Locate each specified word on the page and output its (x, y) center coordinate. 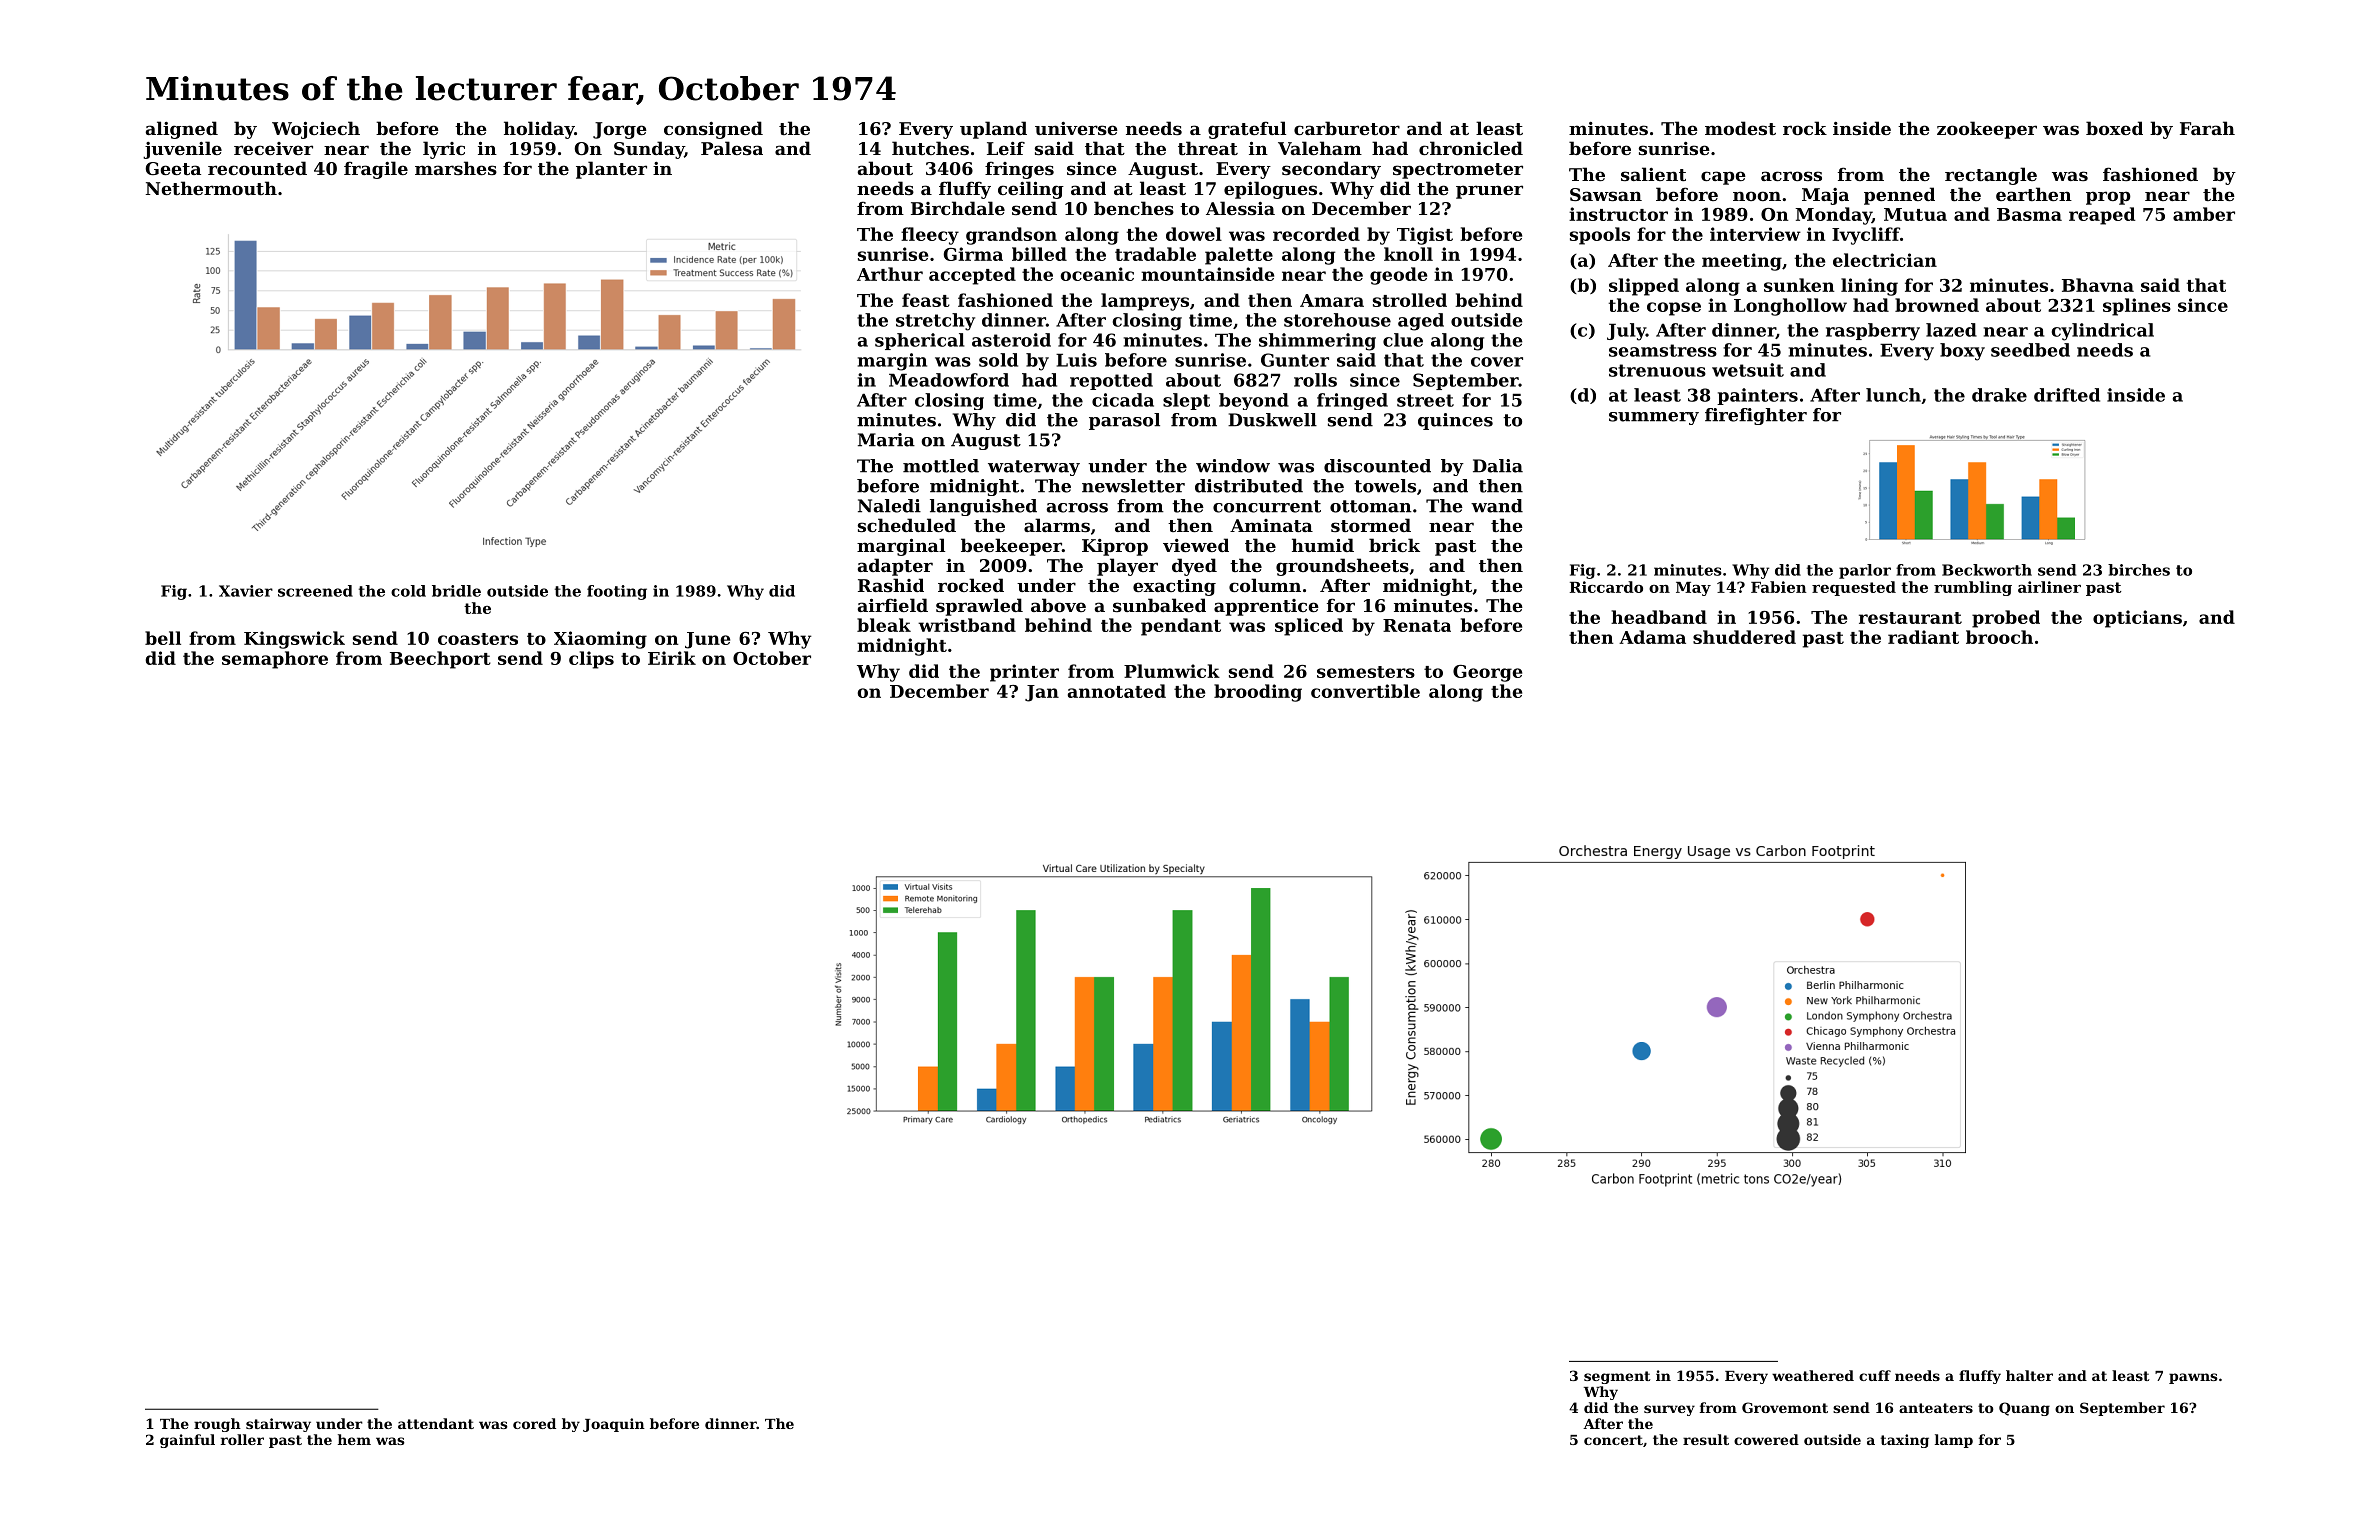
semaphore (275, 660)
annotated (1117, 691)
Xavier (246, 591)
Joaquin (614, 1425)
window (1233, 466)
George (1487, 673)
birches (2139, 570)
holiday (539, 130)
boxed (2114, 128)
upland (993, 130)
